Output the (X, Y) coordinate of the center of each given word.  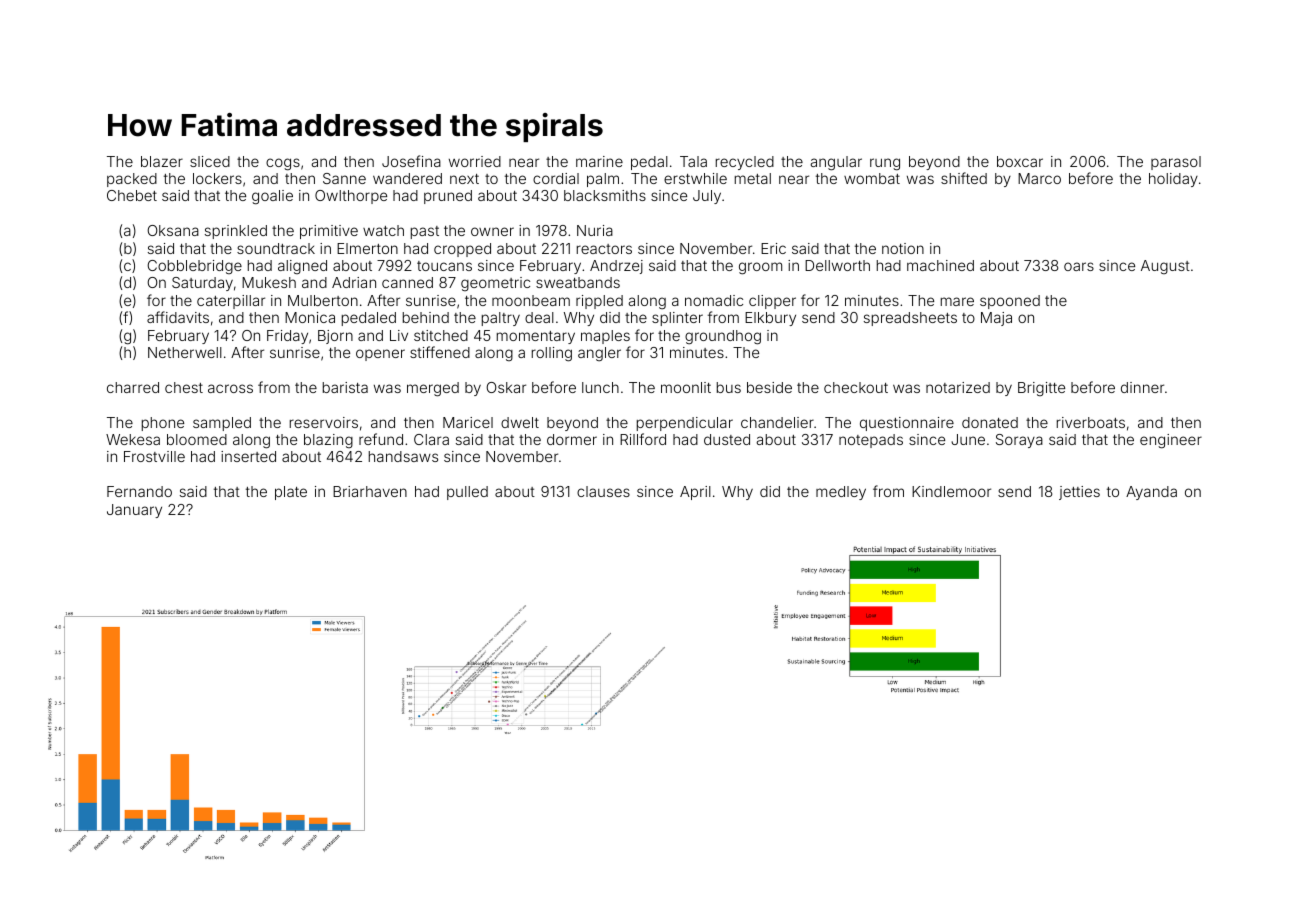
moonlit (686, 387)
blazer (162, 161)
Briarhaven (370, 491)
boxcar (1020, 161)
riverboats (1091, 422)
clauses (603, 491)
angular (836, 163)
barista (345, 387)
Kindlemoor (951, 491)
